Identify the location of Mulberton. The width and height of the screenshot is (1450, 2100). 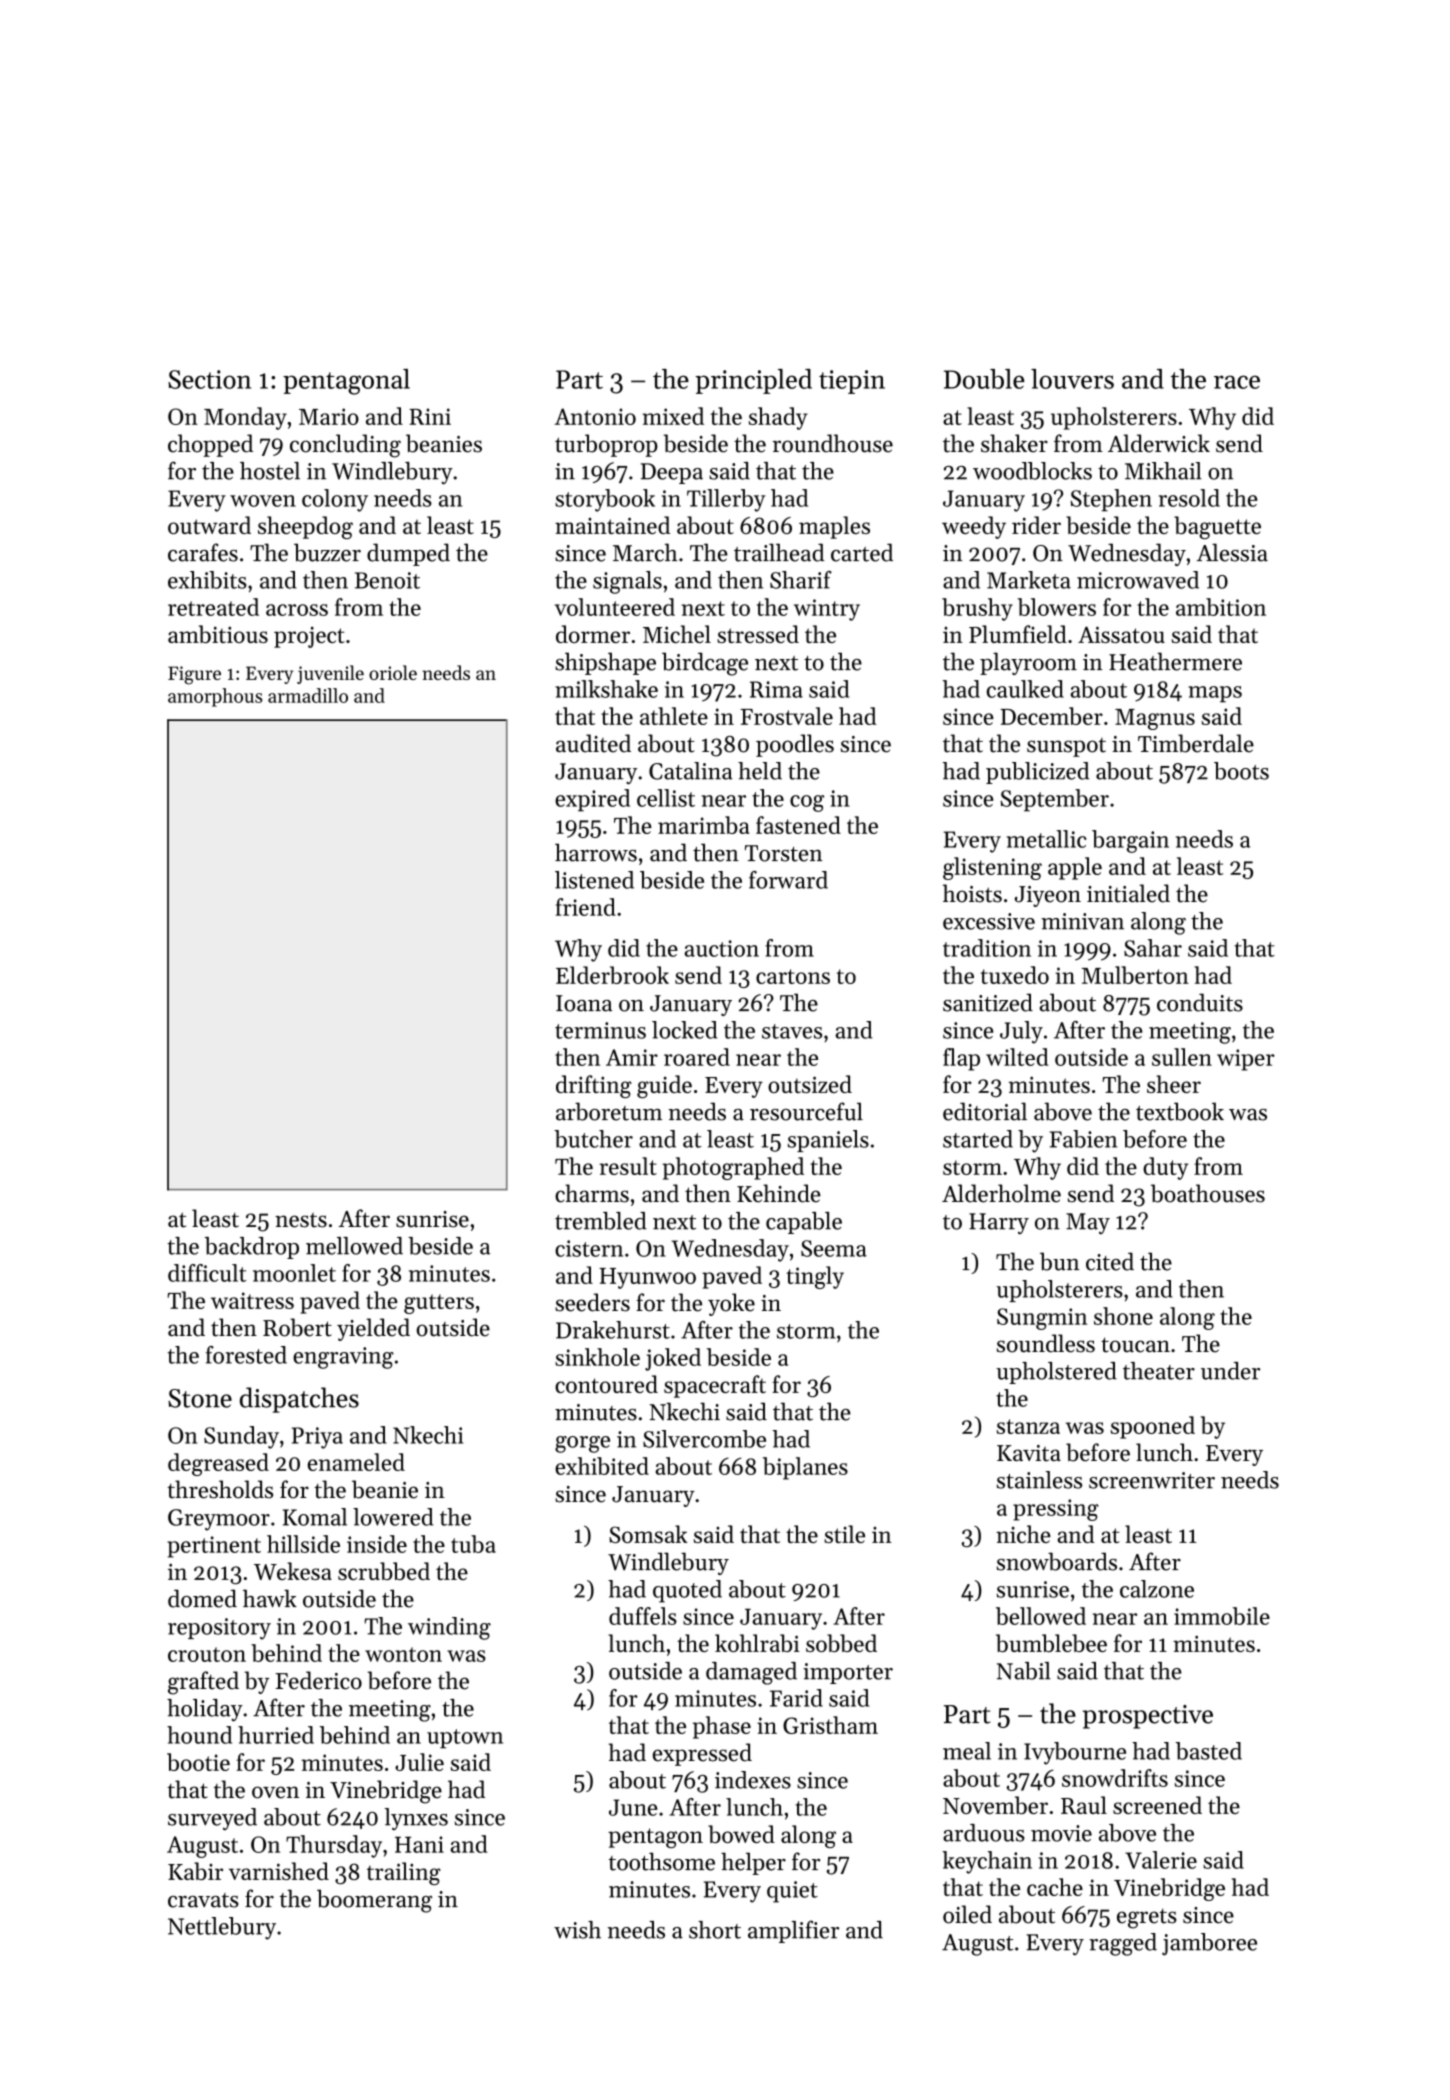
(1135, 975).
